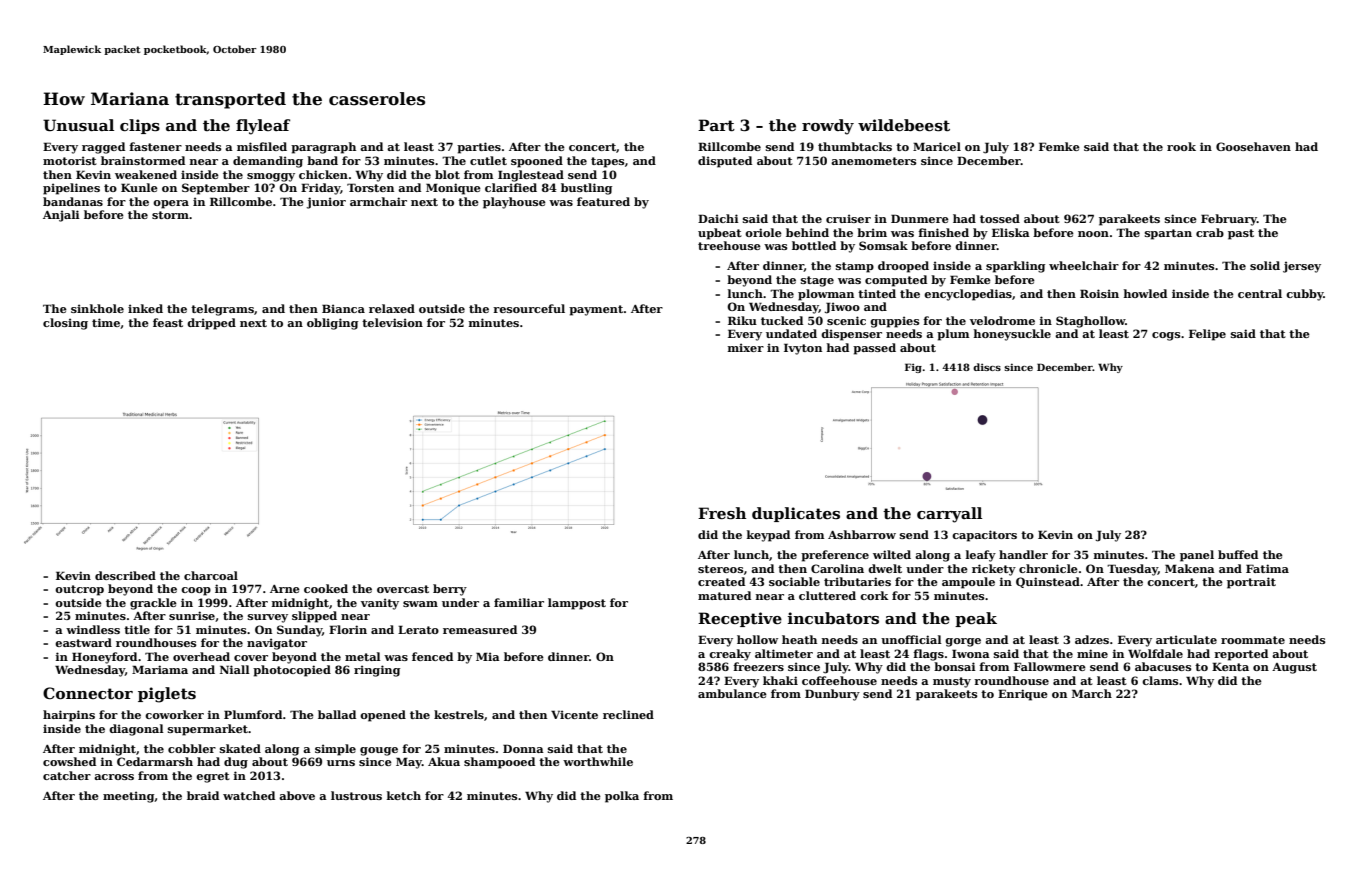 This image has height=887, width=1372. Describe the element at coordinates (1023, 695) in the image. I see `Enrique` at that location.
